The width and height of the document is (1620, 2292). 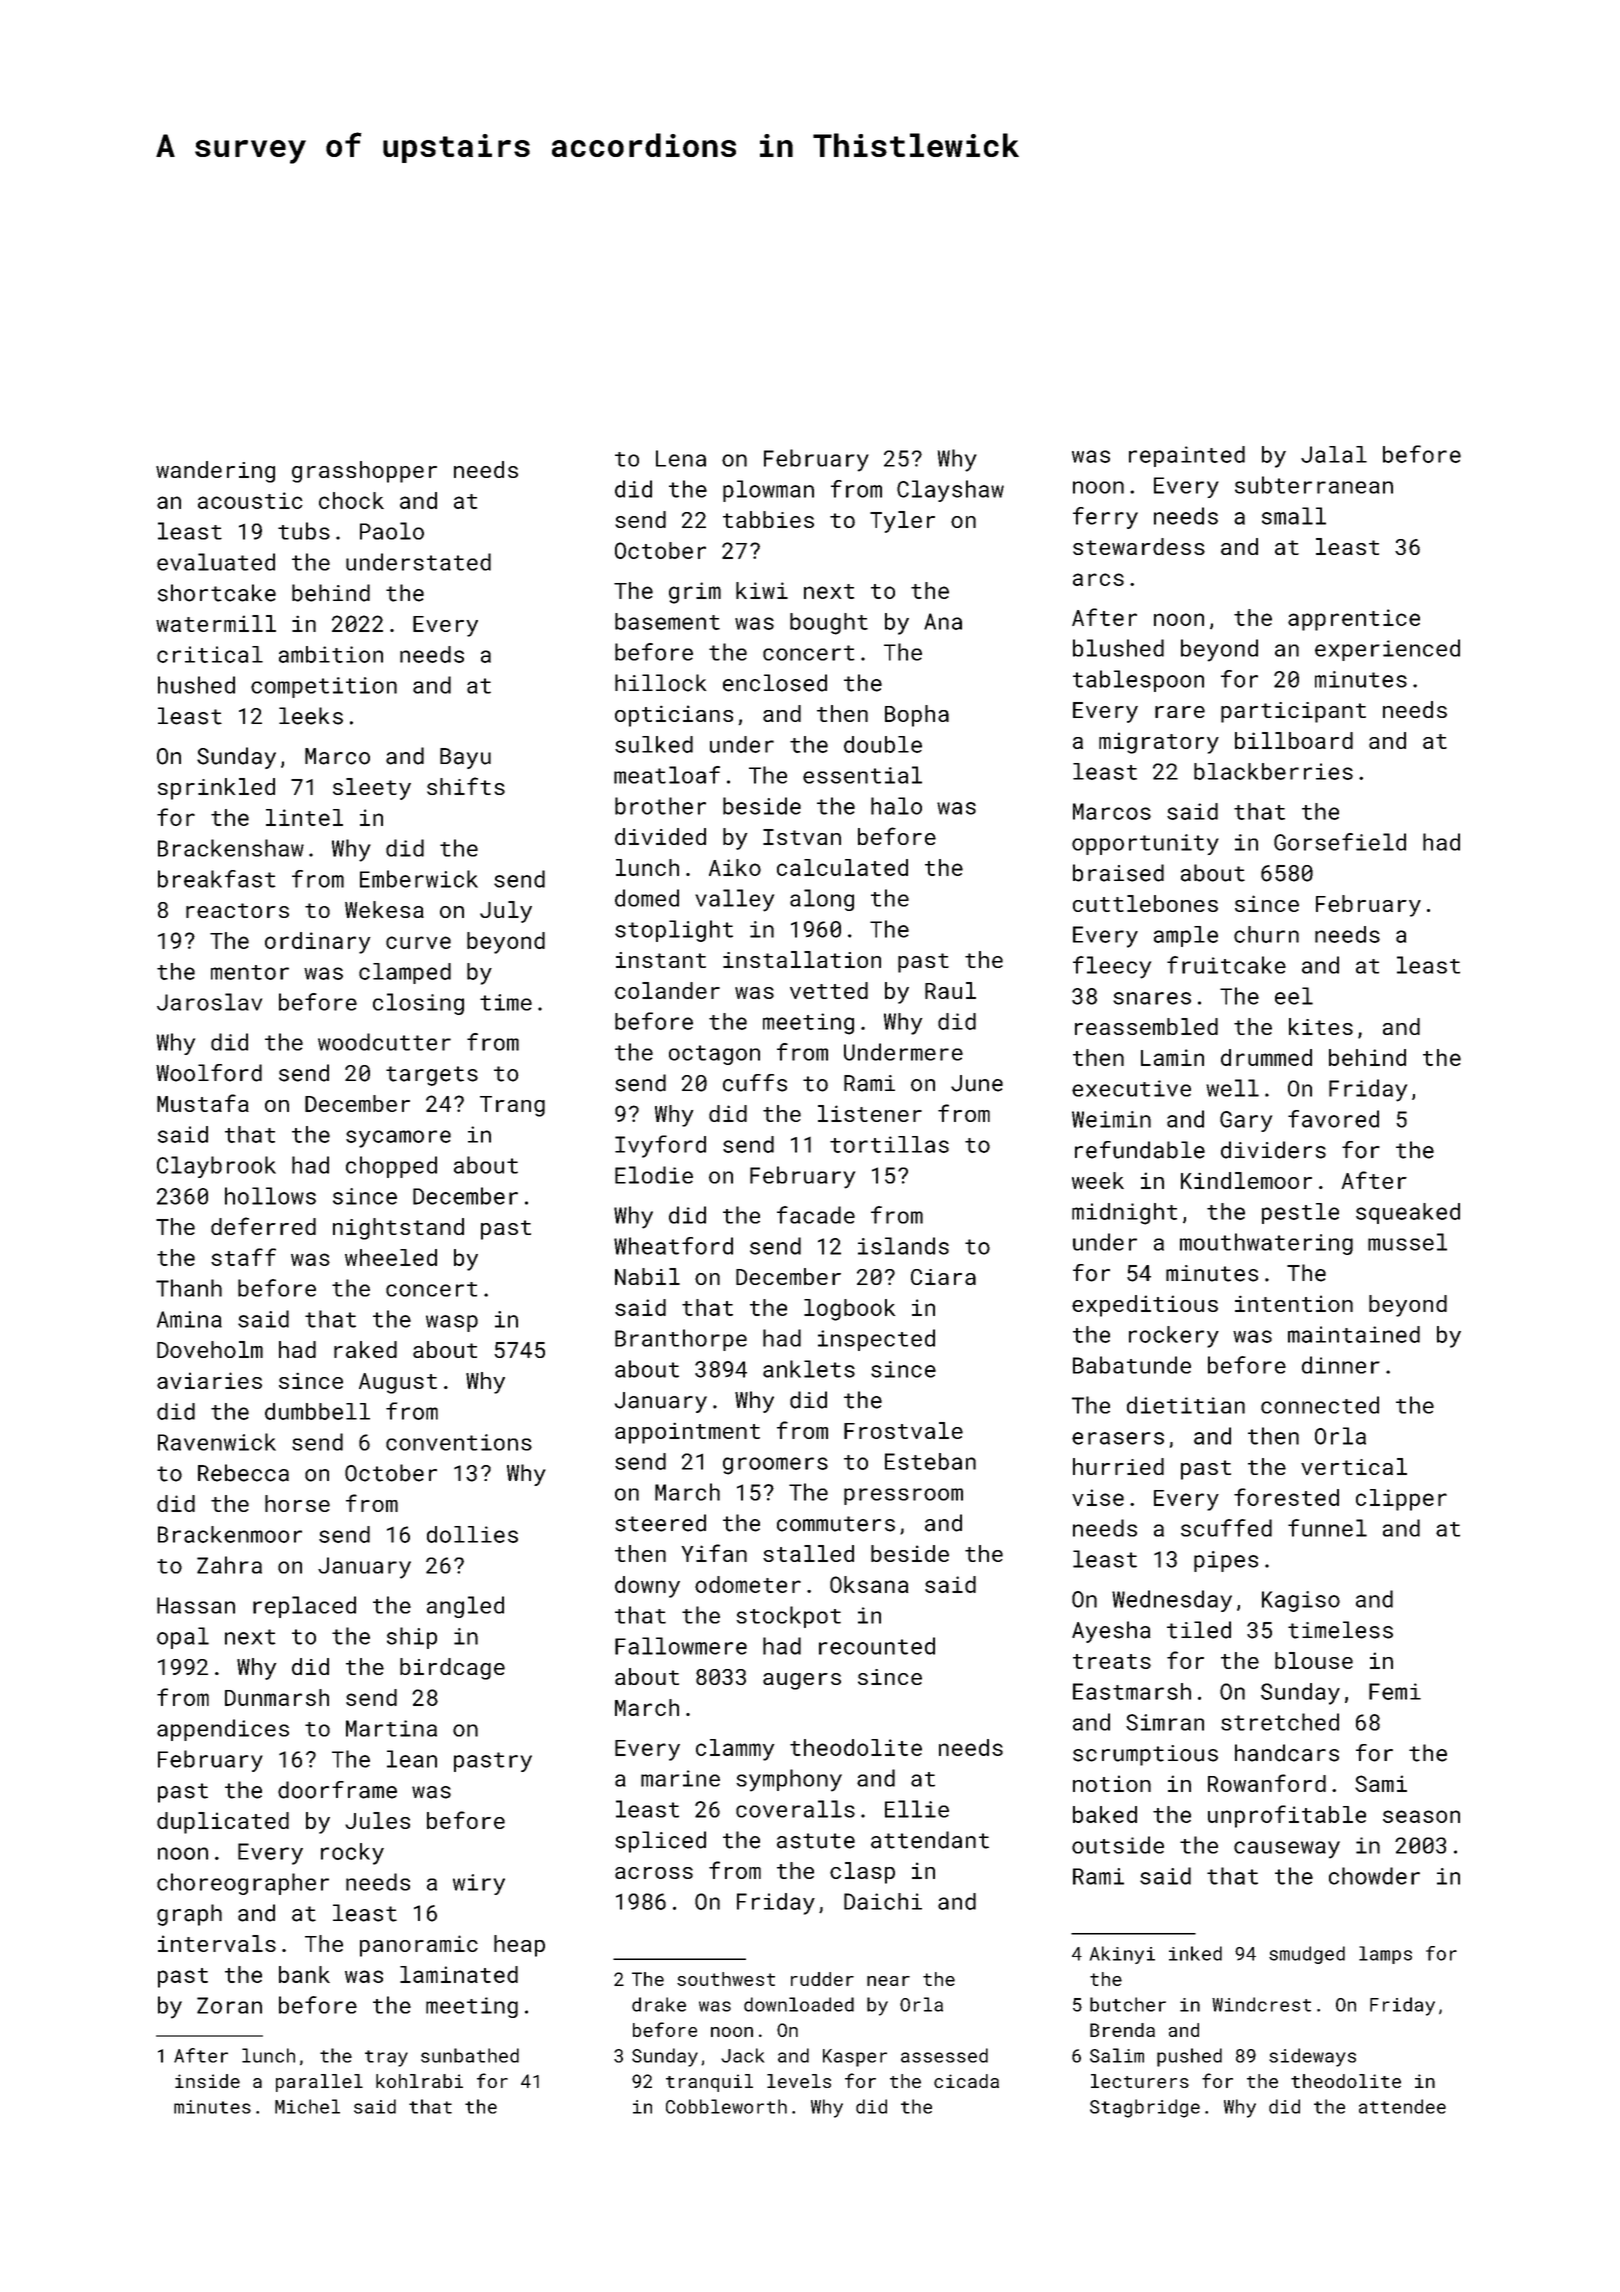 What do you see at coordinates (196, 1605) in the document?
I see `Hassan` at bounding box center [196, 1605].
